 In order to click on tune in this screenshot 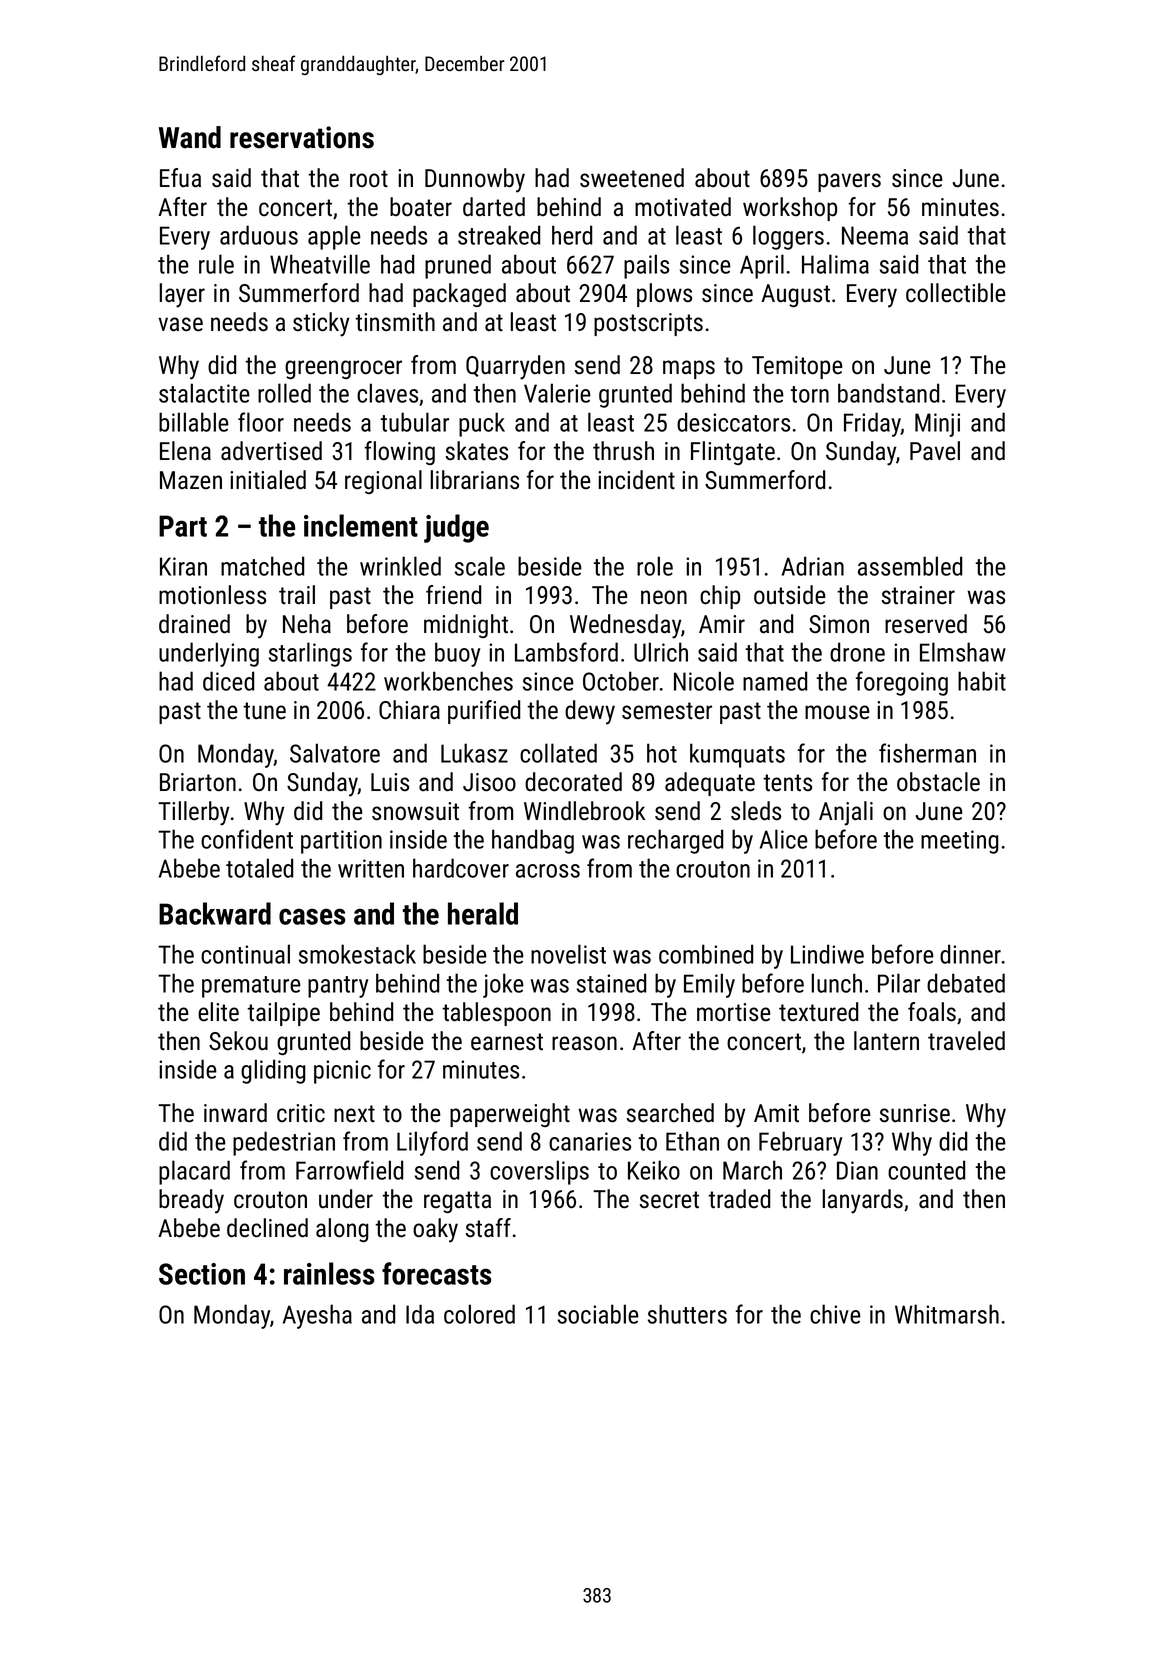, I will do `click(264, 711)`.
